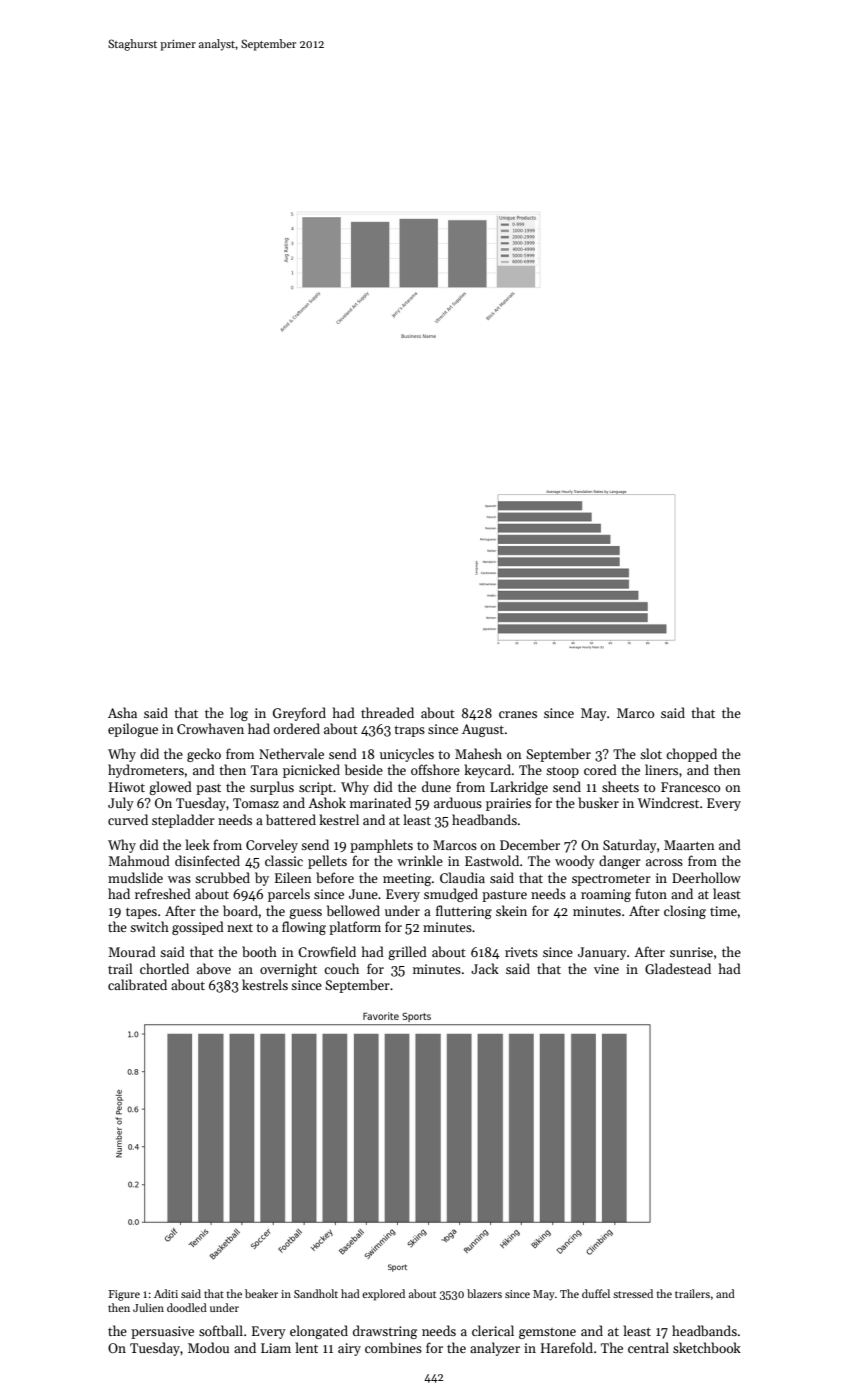 This screenshot has height=1400, width=849. I want to click on chopped, so click(691, 755).
